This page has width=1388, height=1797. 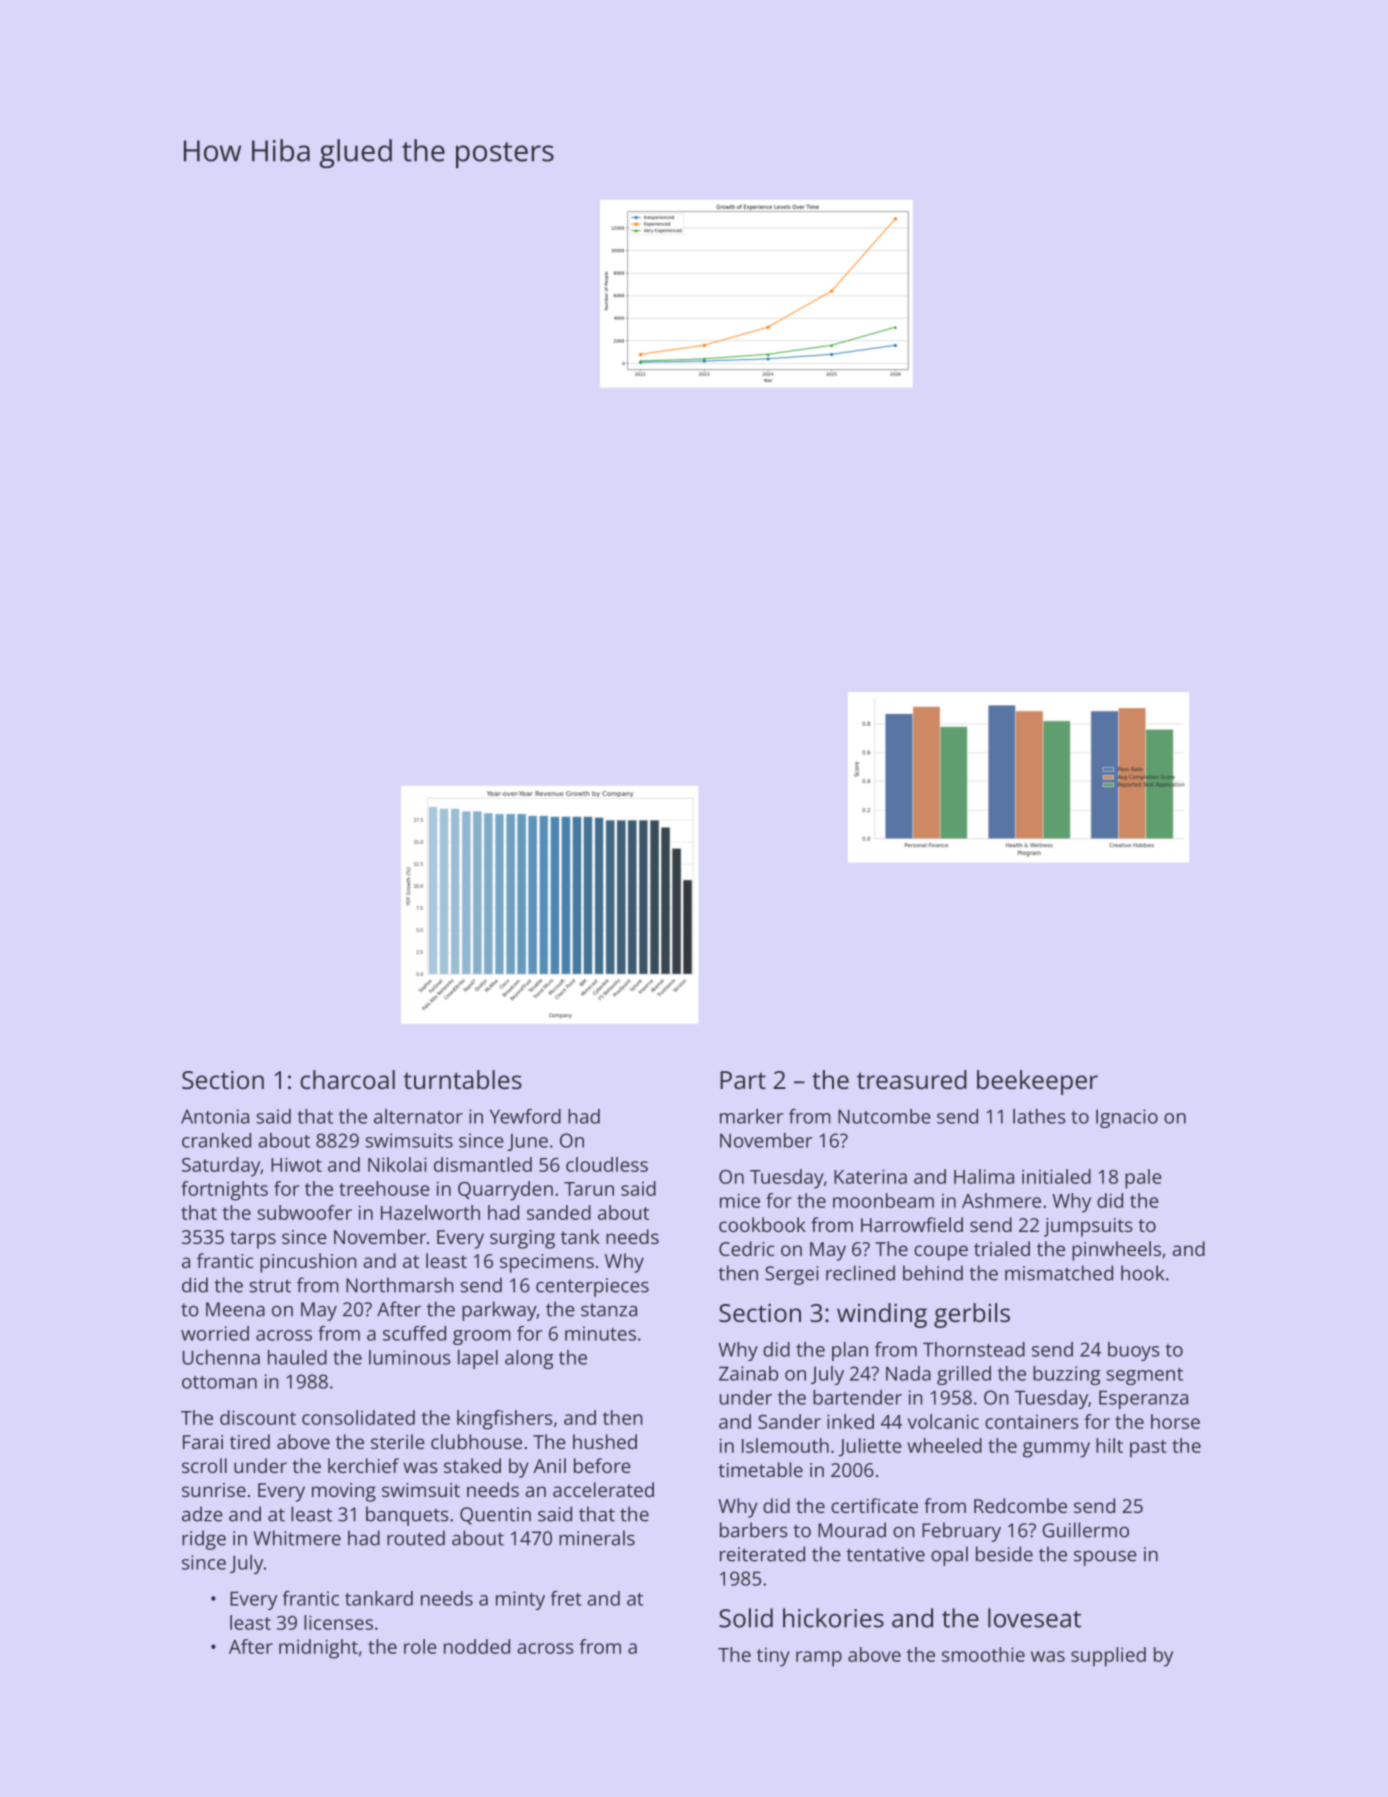 What do you see at coordinates (224, 1191) in the page?
I see `fortnights` at bounding box center [224, 1191].
